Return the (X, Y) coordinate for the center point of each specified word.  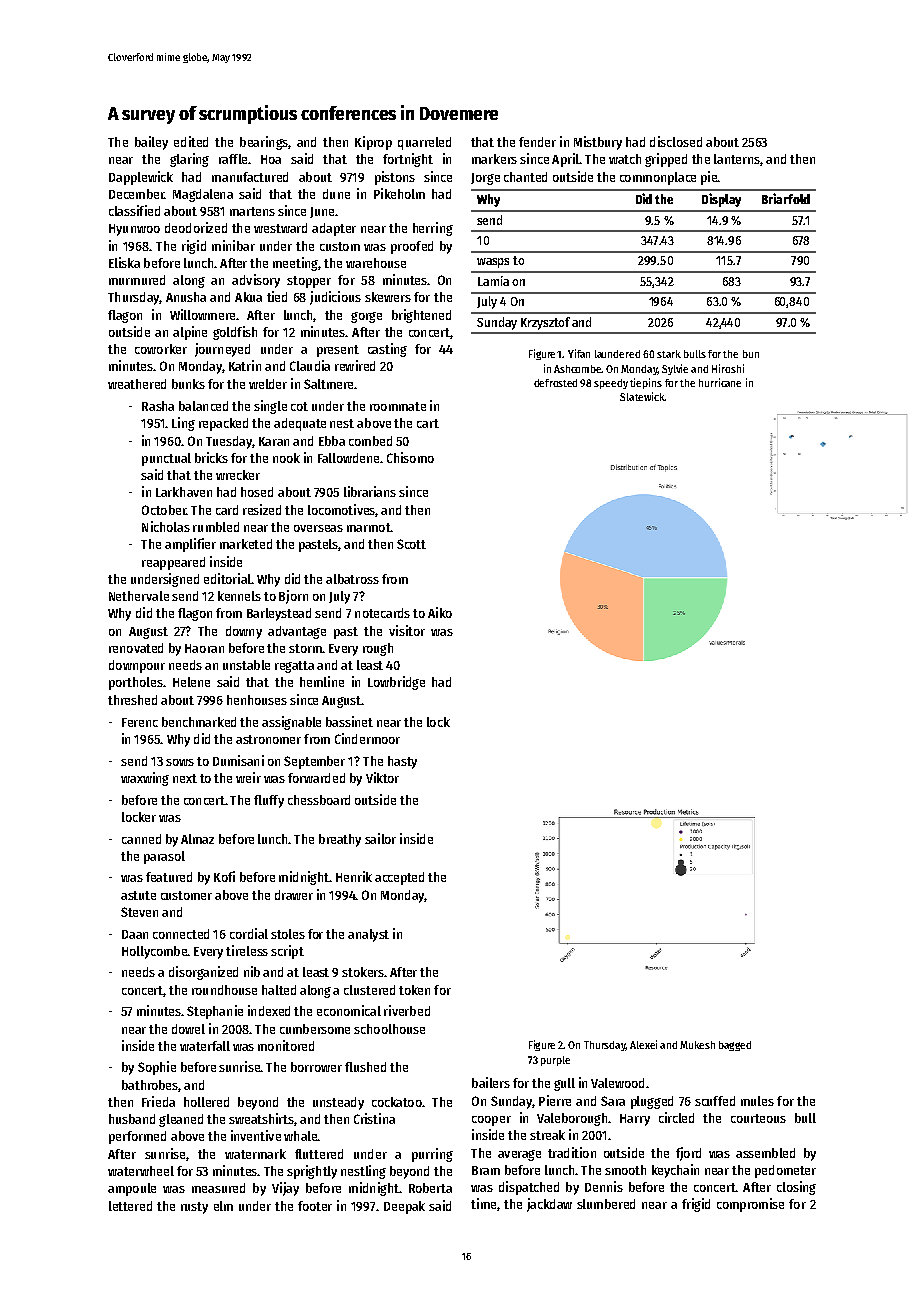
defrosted (555, 383)
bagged (735, 1046)
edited (191, 141)
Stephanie (215, 1012)
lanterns (737, 159)
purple (555, 1061)
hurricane (720, 382)
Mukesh (697, 1045)
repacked (223, 424)
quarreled (424, 143)
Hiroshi (728, 368)
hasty (402, 762)
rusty (194, 1208)
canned (141, 839)
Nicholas (166, 526)
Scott (411, 544)
